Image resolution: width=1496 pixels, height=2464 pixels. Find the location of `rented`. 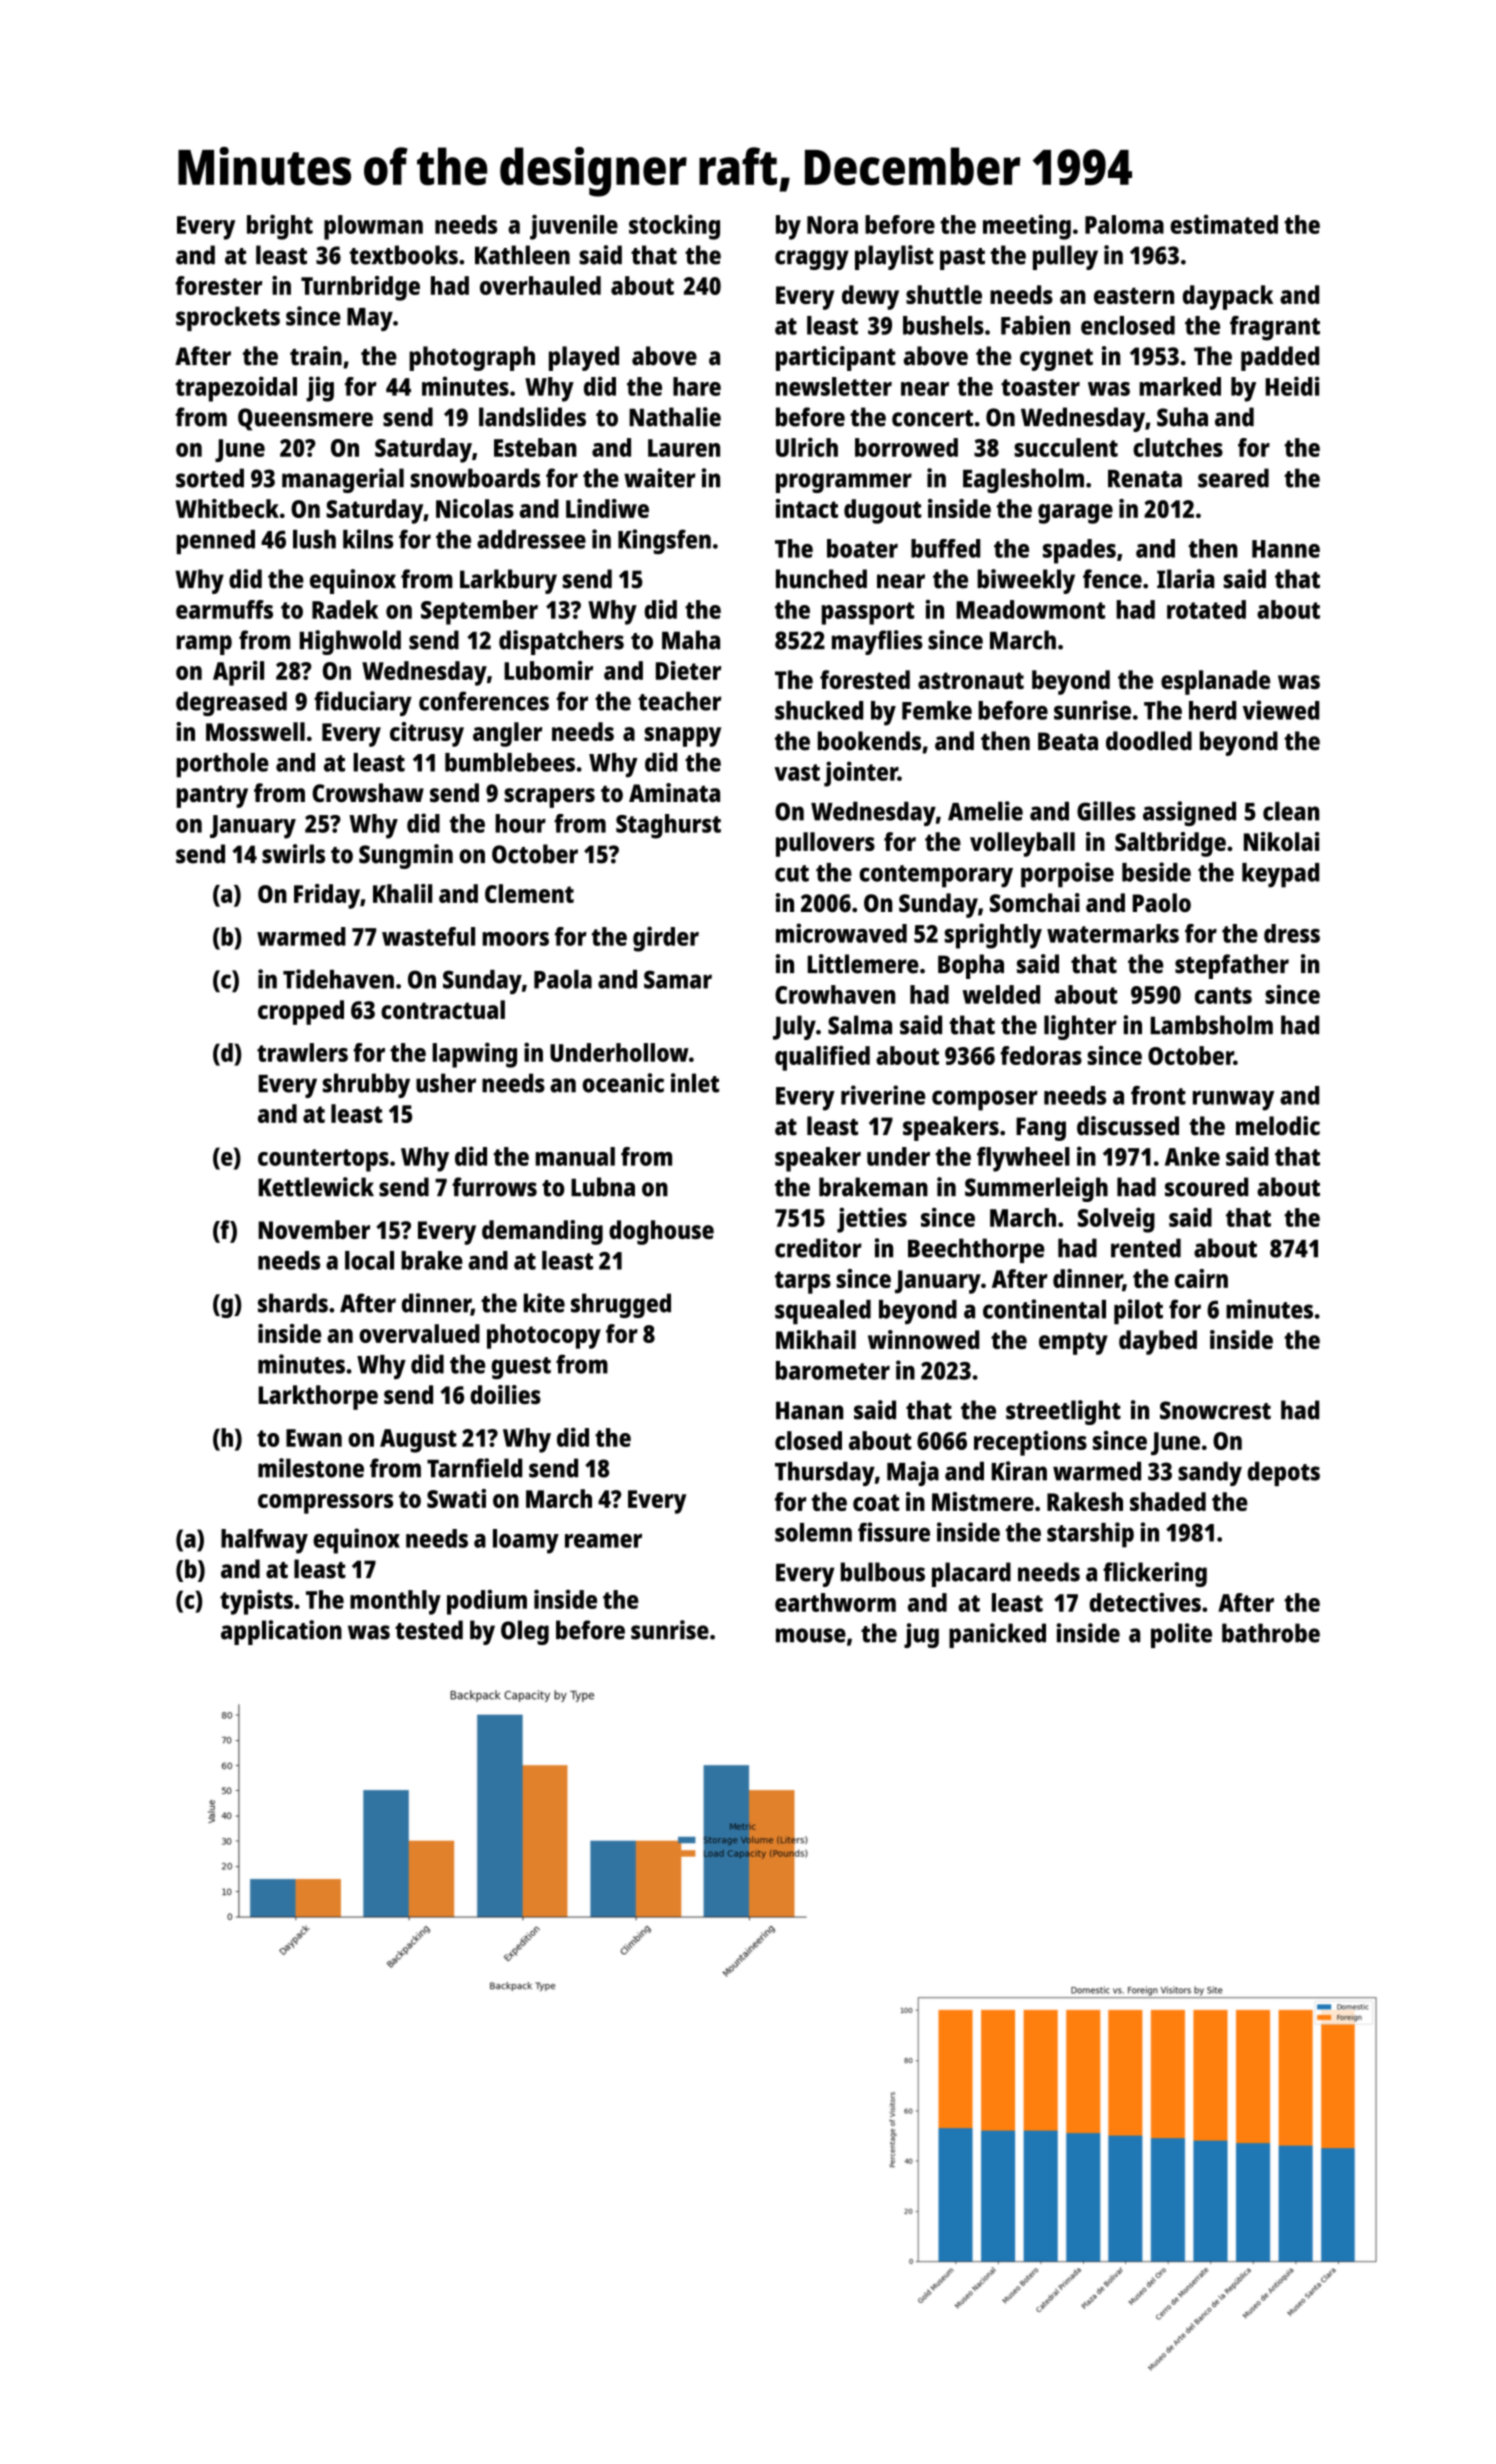

rented is located at coordinates (1146, 1248).
